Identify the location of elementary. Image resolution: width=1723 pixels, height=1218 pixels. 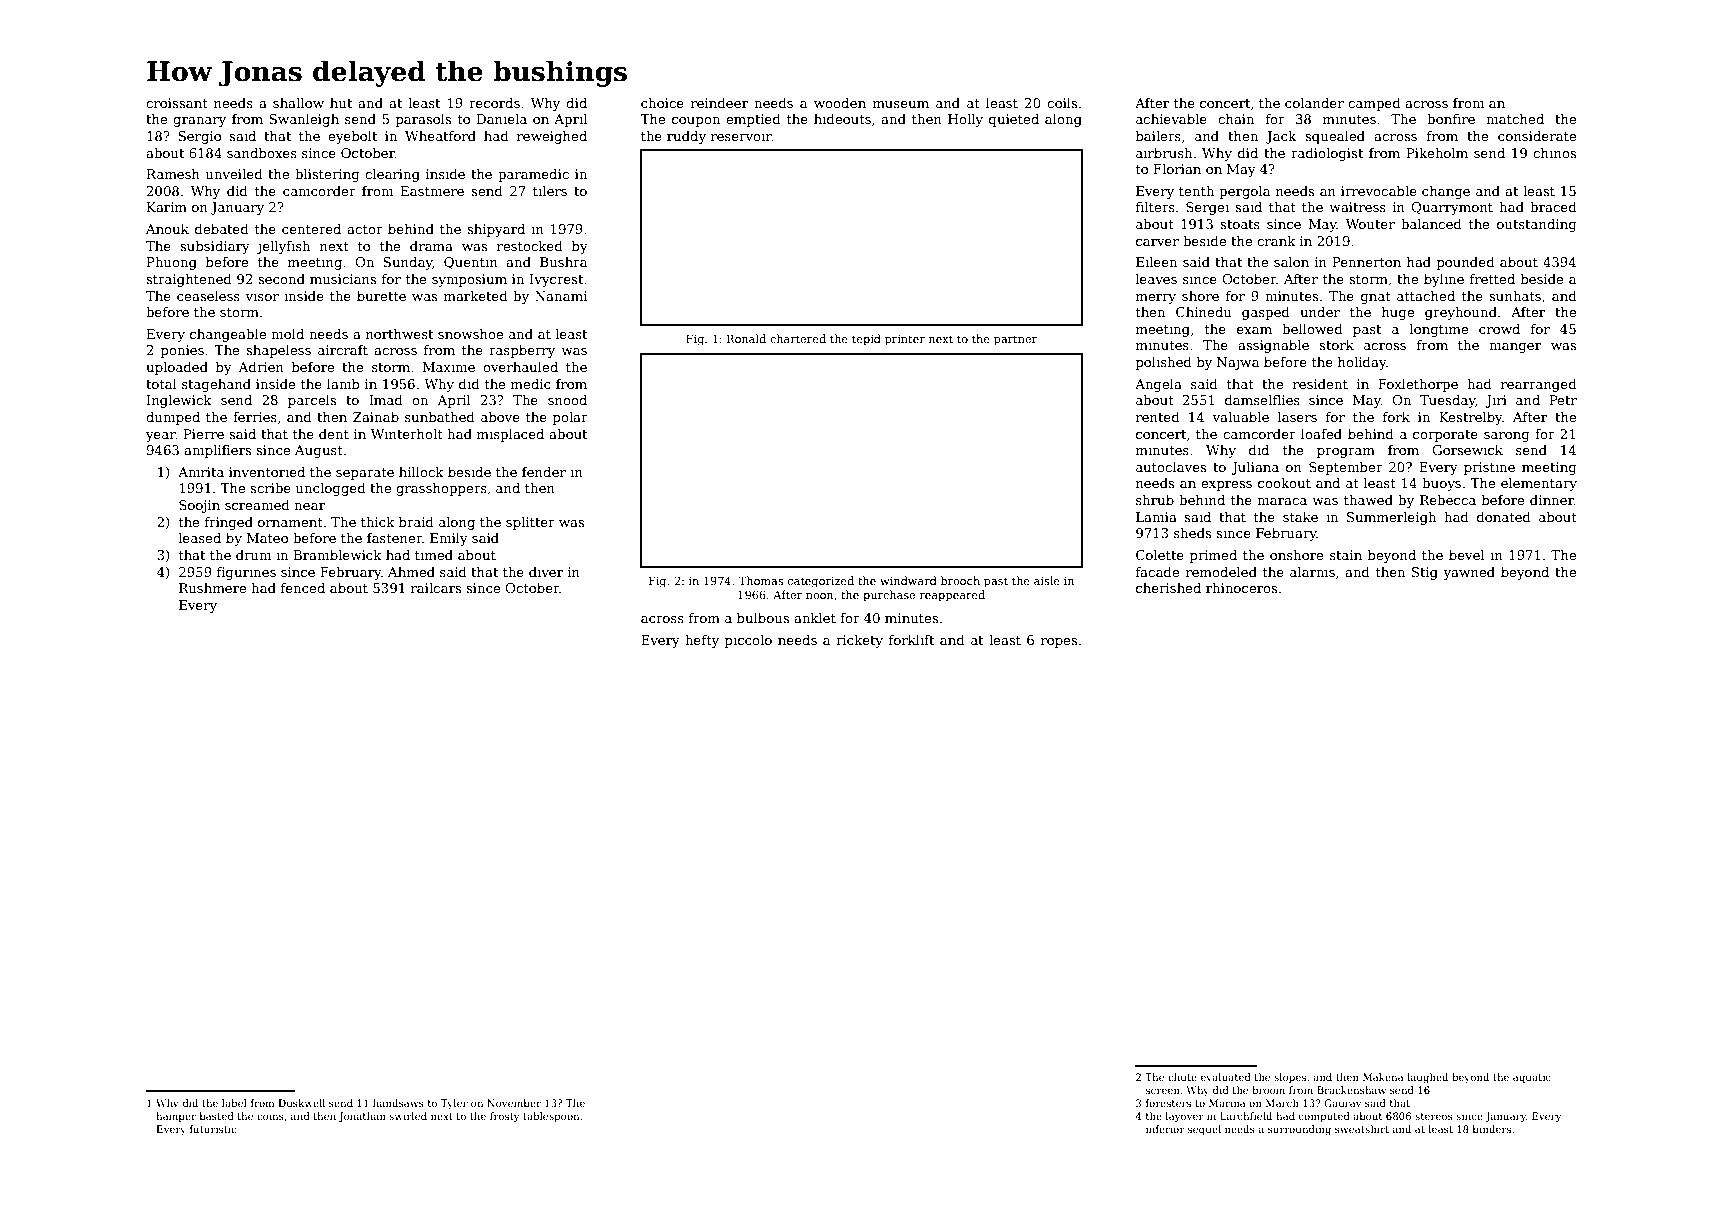
(1539, 484).
